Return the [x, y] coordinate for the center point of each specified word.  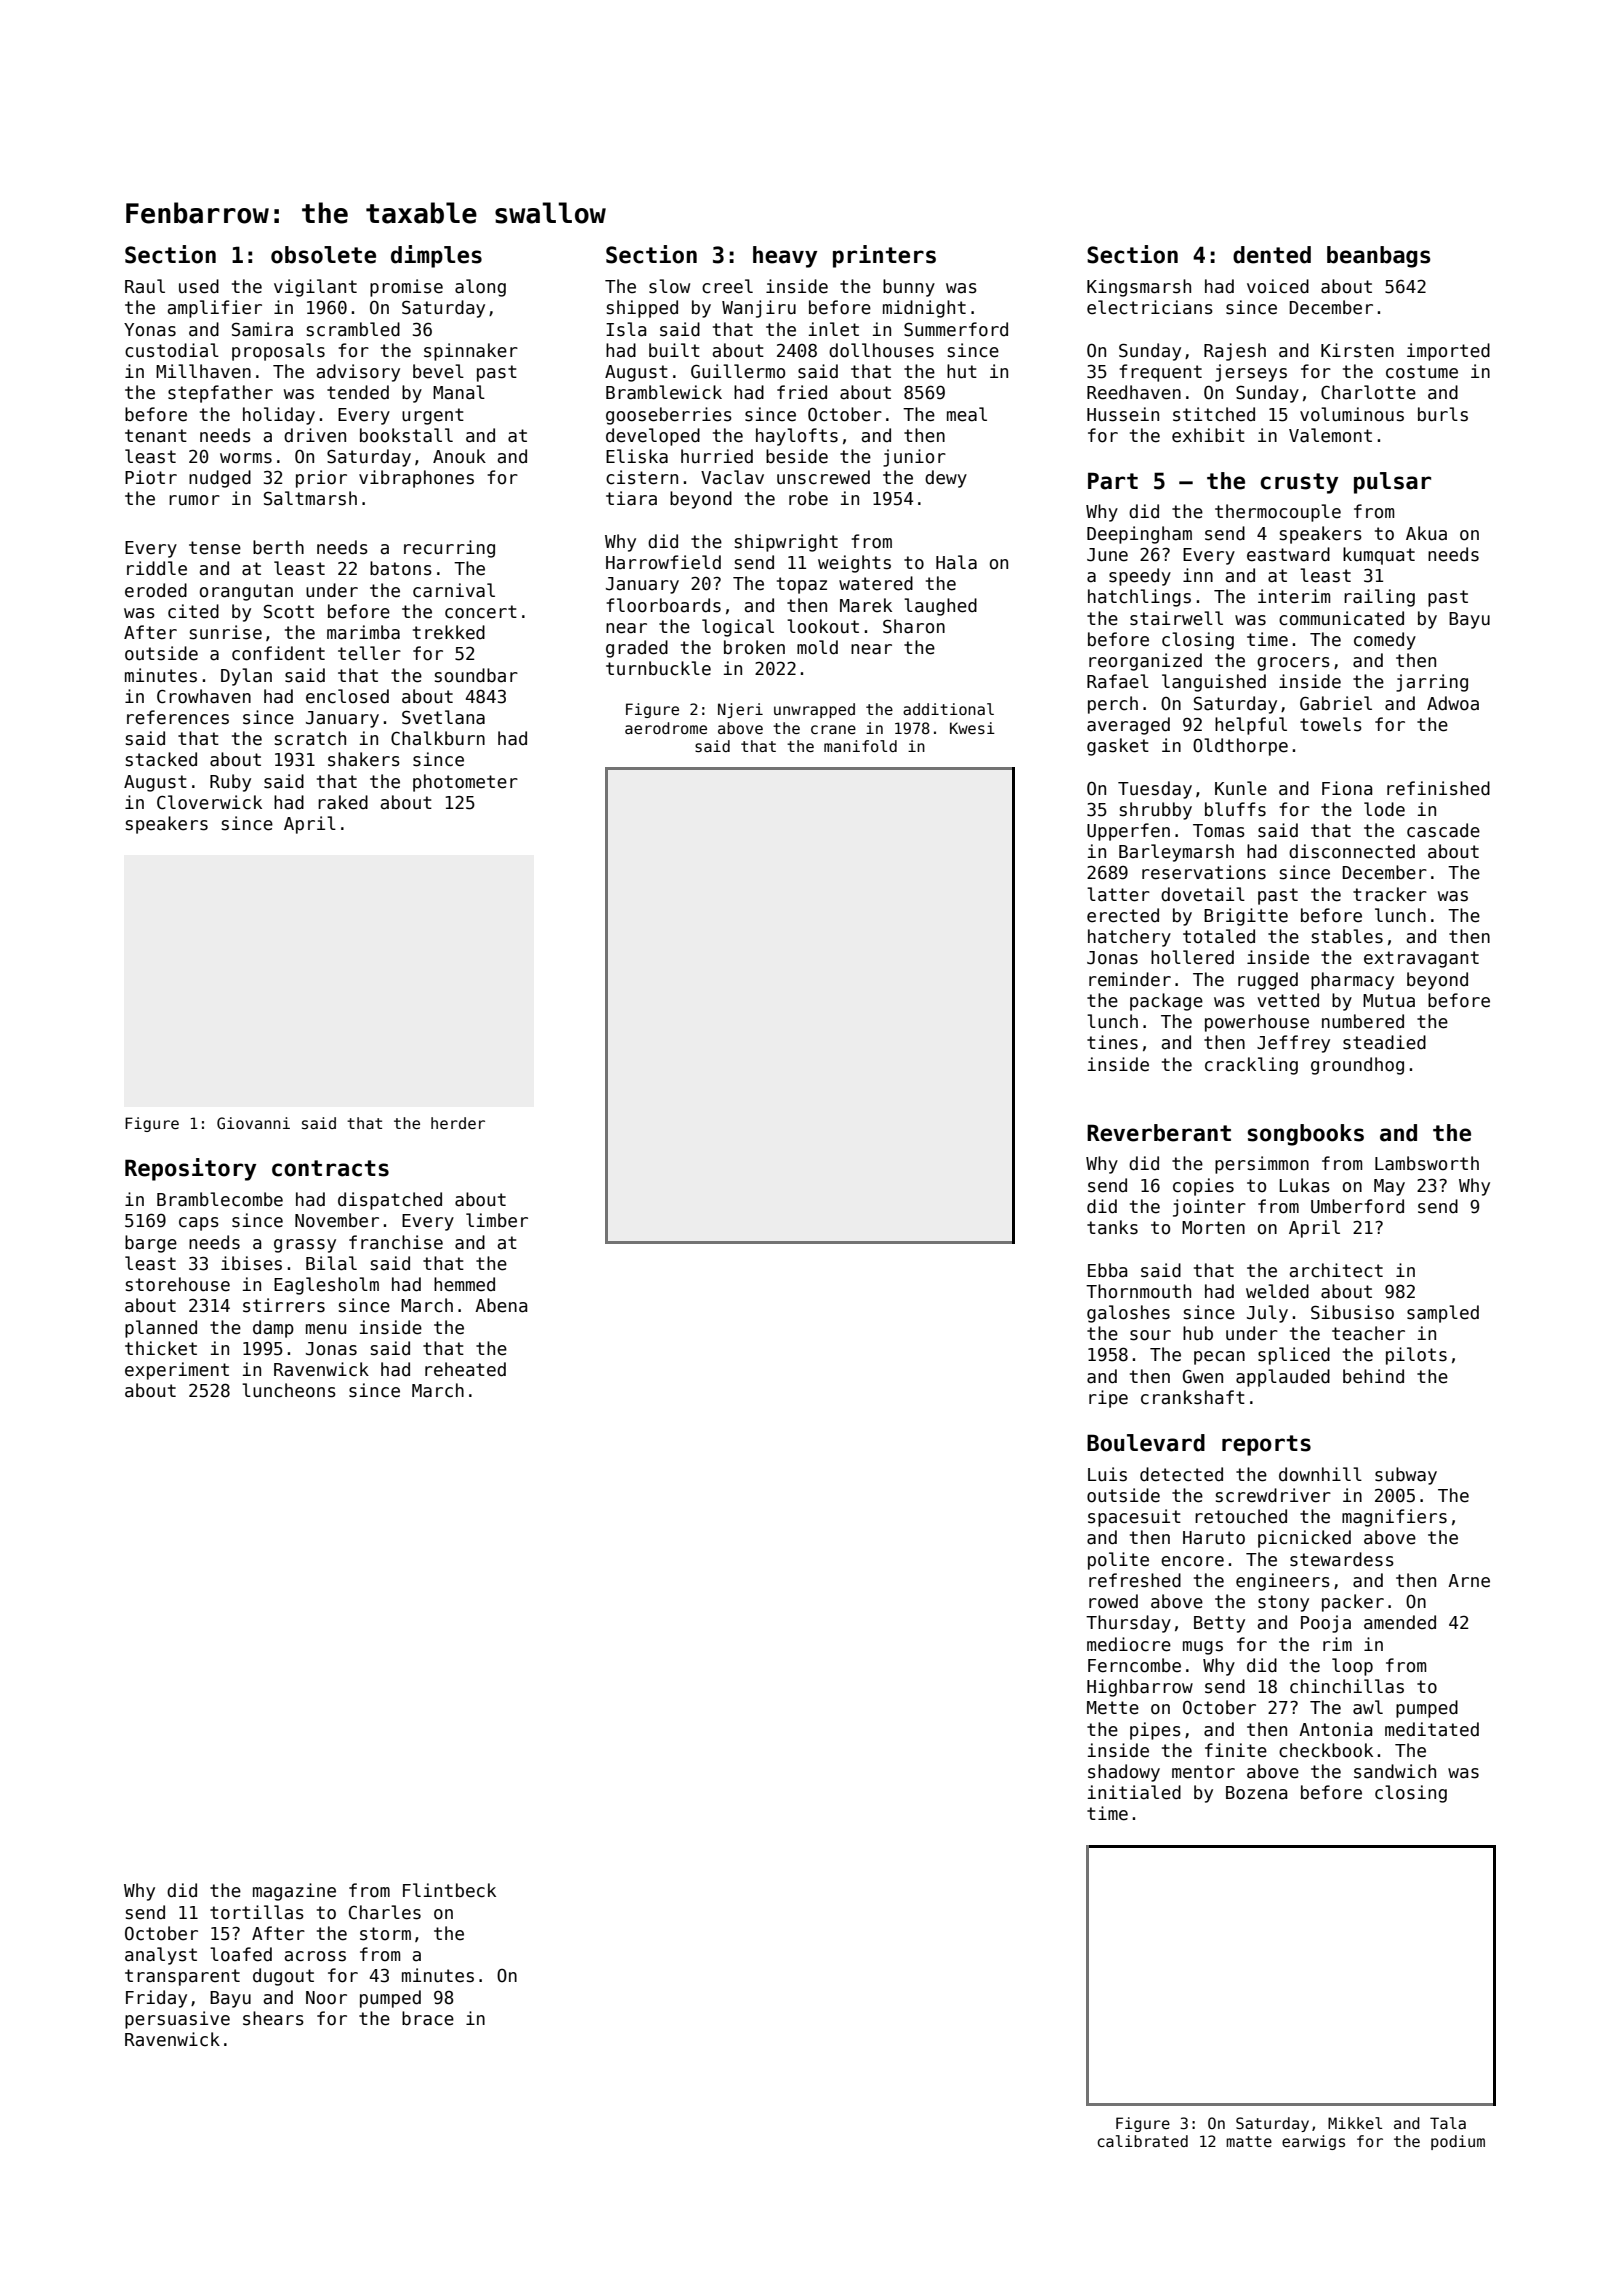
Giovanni [253, 1123]
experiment [177, 1371]
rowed [1113, 1601]
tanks [1112, 1227]
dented [1272, 255]
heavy [785, 257]
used [199, 286]
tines [1112, 1042]
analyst [161, 1956]
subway [1406, 1476]
